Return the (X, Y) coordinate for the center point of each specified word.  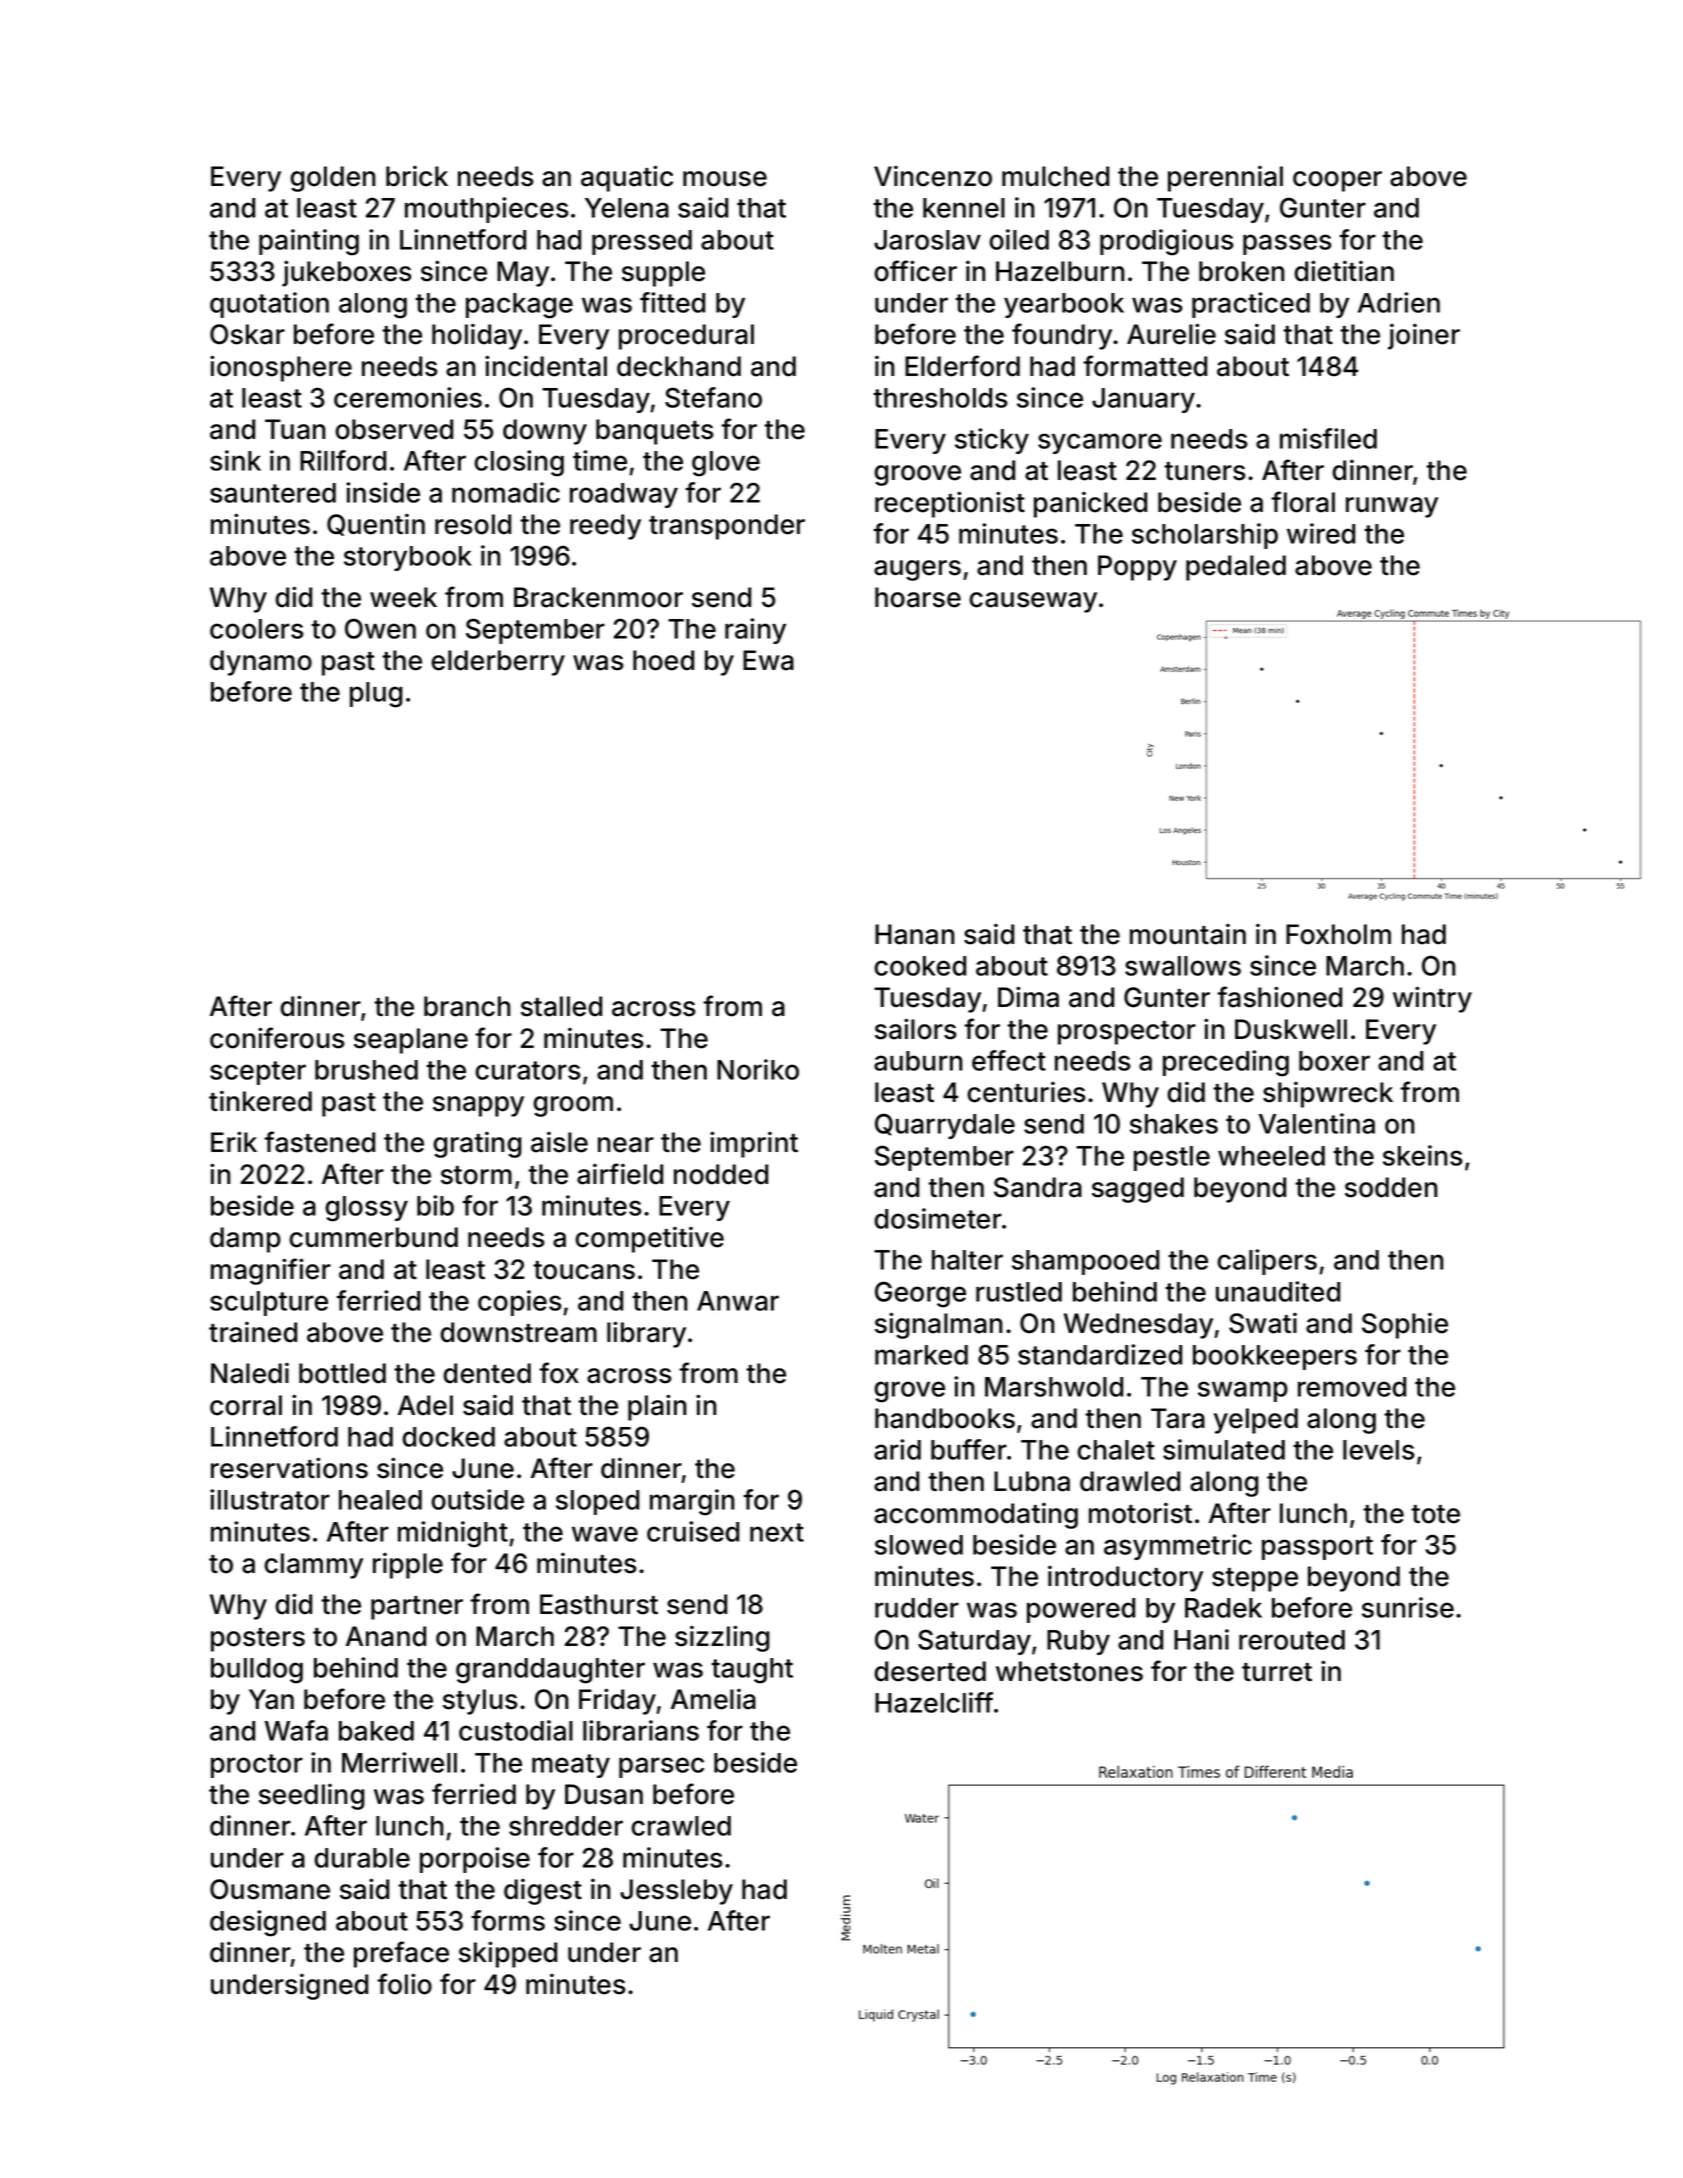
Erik (234, 1141)
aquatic (627, 178)
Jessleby (676, 1892)
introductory (1125, 1578)
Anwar (738, 1301)
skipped (508, 1954)
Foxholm (1338, 934)
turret (1277, 1672)
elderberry (498, 663)
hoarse (918, 597)
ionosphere (281, 368)
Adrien (1399, 302)
